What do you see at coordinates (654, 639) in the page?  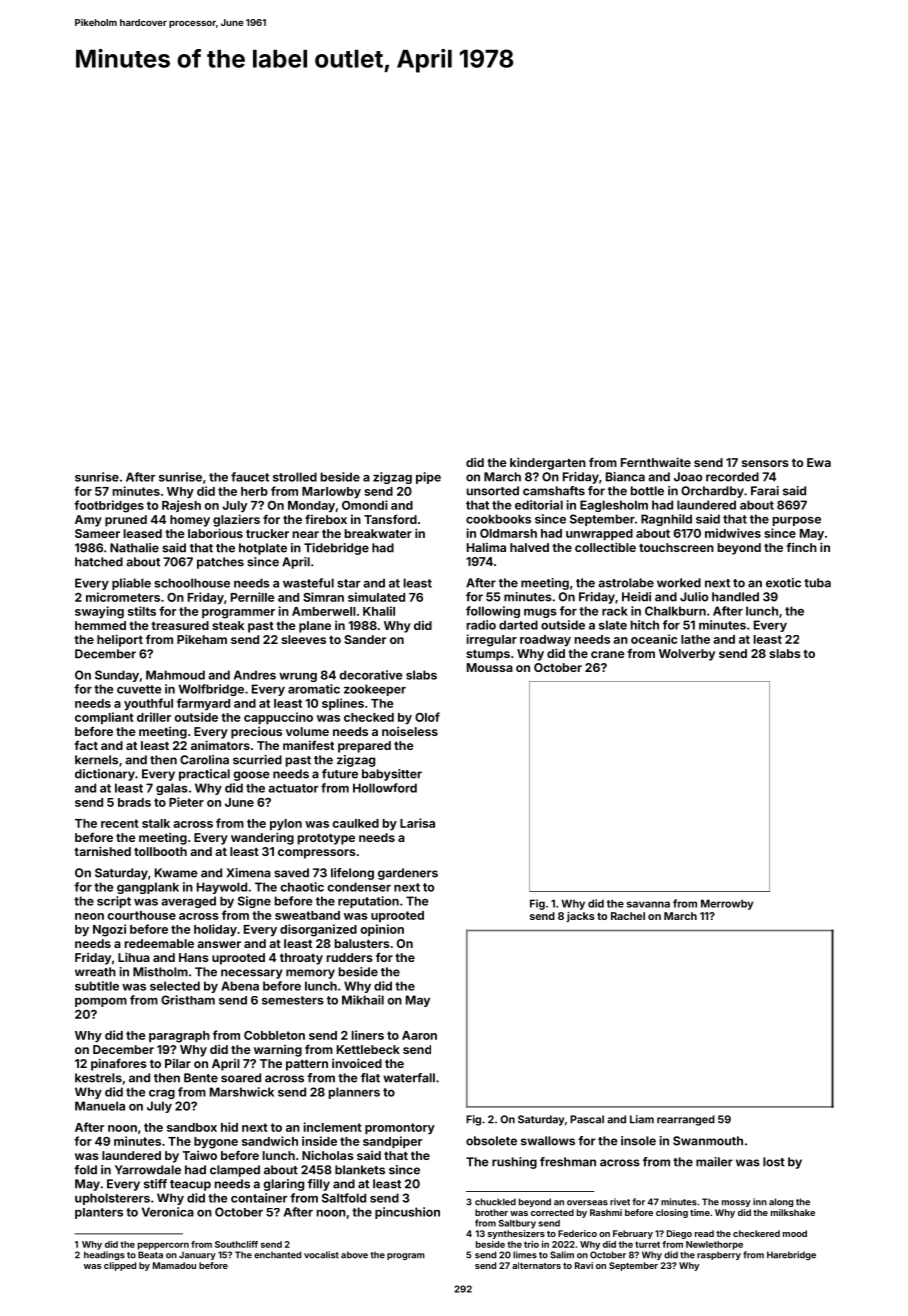 I see `oceanic` at bounding box center [654, 639].
